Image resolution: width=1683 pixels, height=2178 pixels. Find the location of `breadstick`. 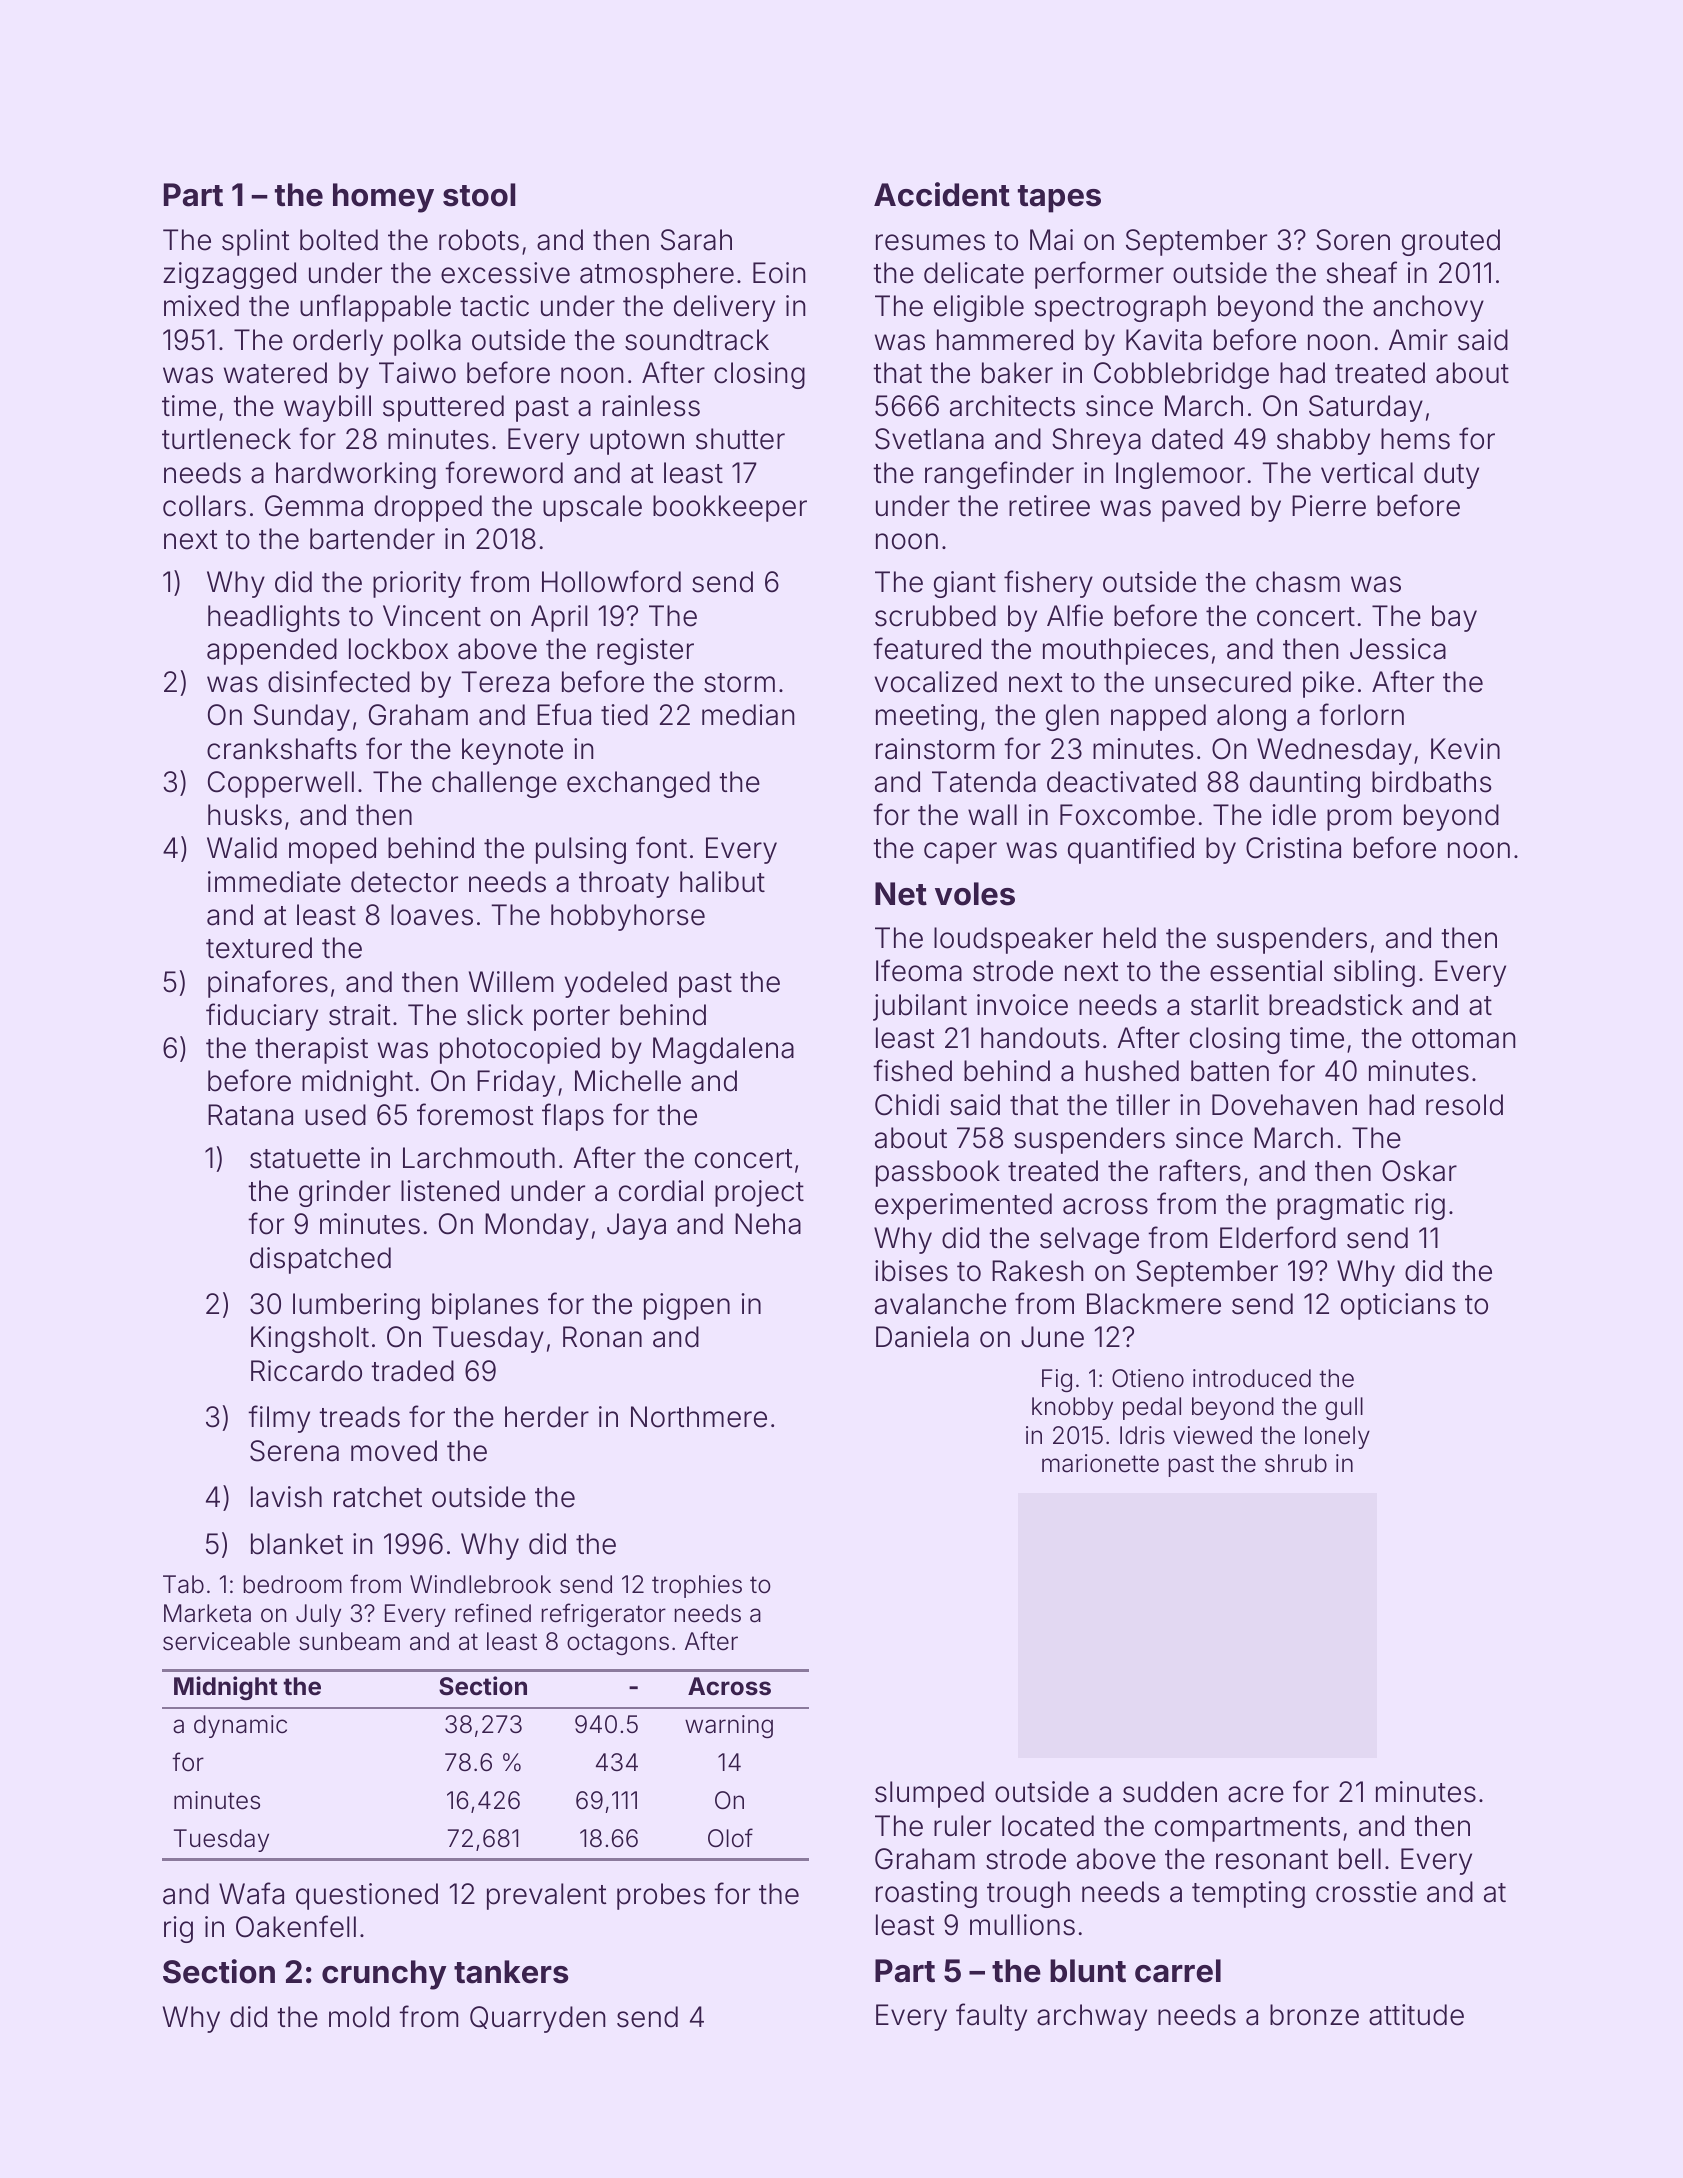

breadstick is located at coordinates (1336, 1005).
